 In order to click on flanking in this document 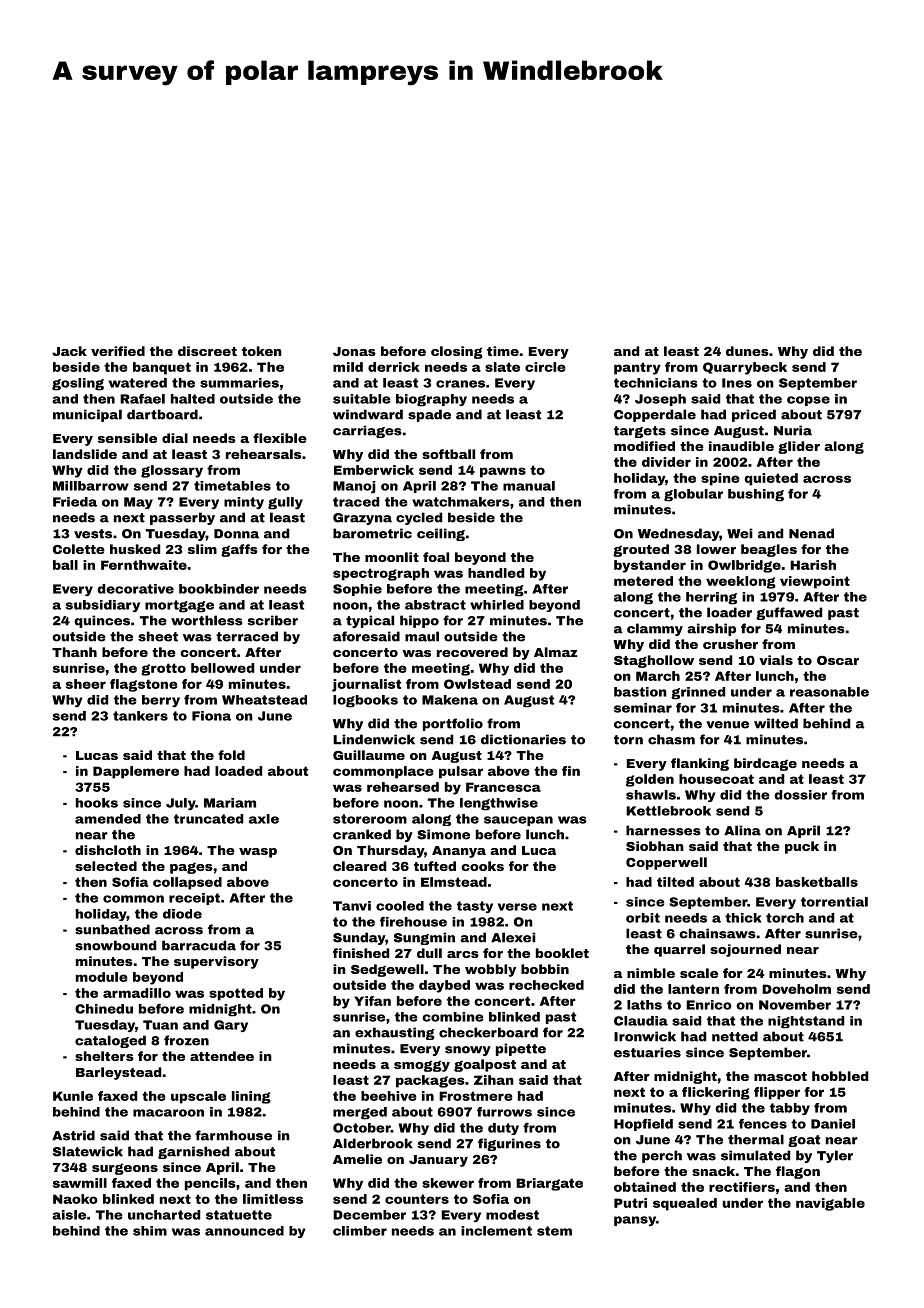, I will do `click(700, 764)`.
